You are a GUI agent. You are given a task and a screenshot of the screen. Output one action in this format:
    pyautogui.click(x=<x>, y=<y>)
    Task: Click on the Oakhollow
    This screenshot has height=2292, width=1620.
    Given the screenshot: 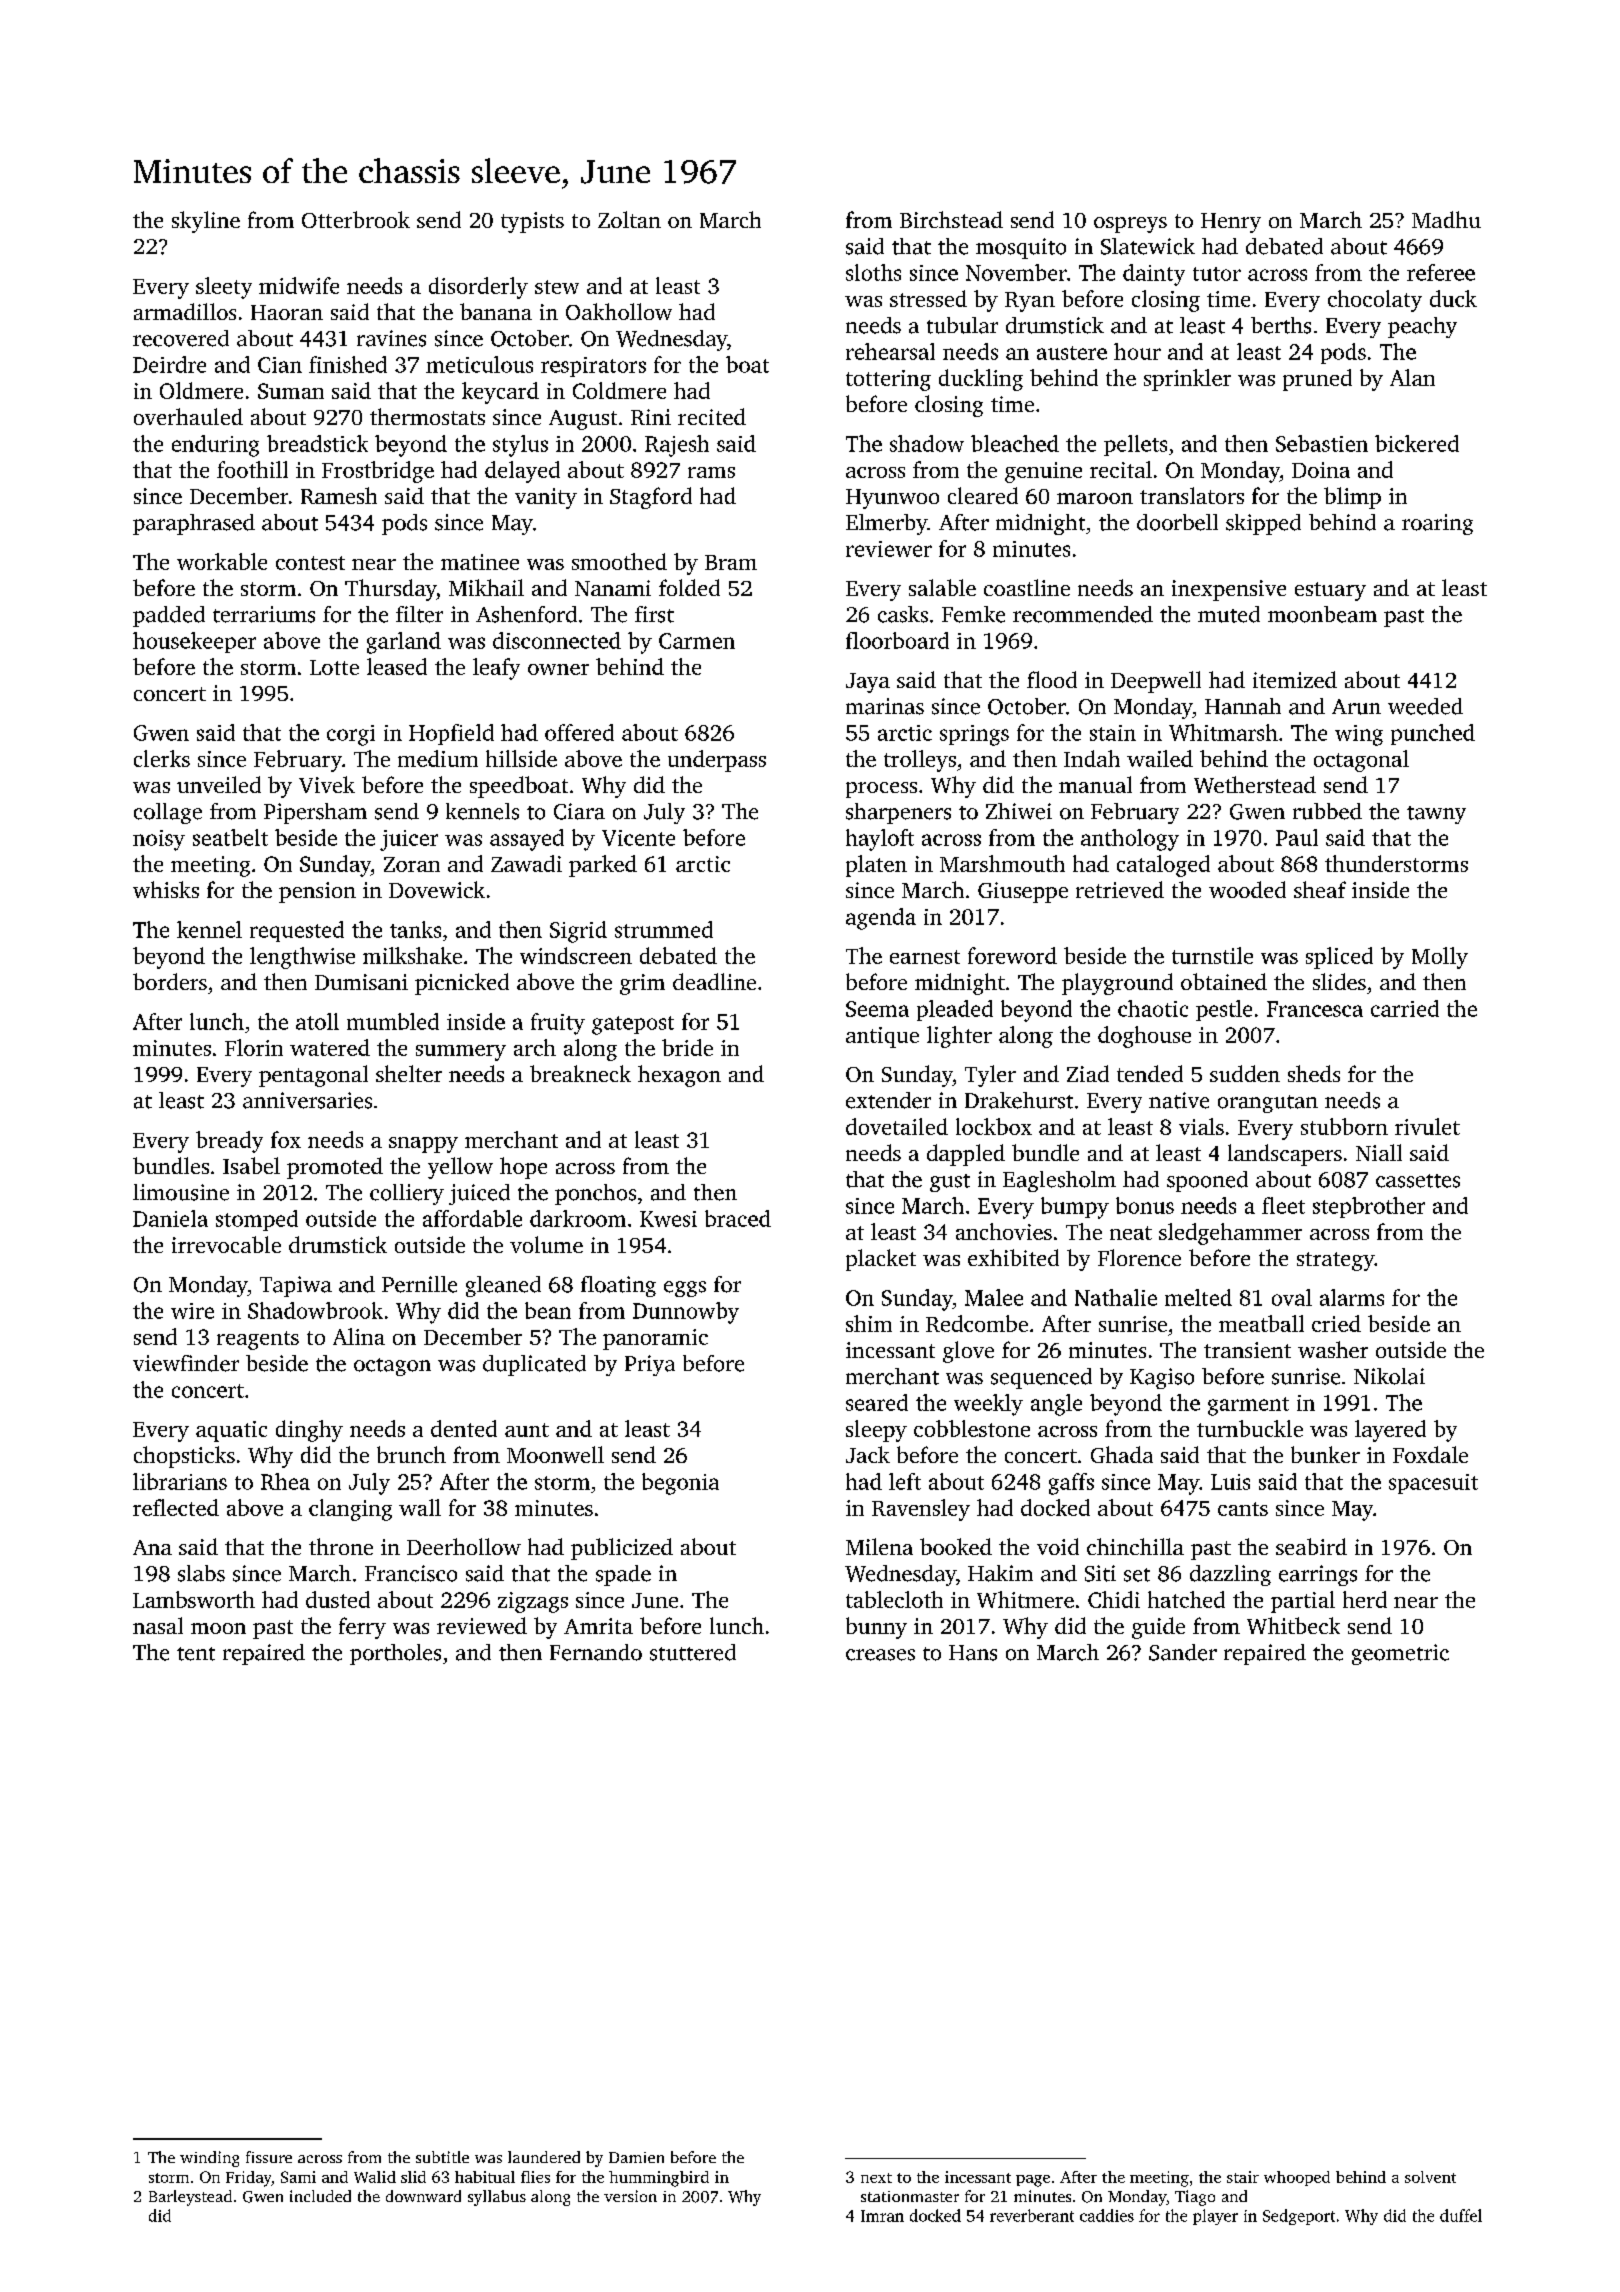 What is the action you would take?
    pyautogui.click(x=619, y=311)
